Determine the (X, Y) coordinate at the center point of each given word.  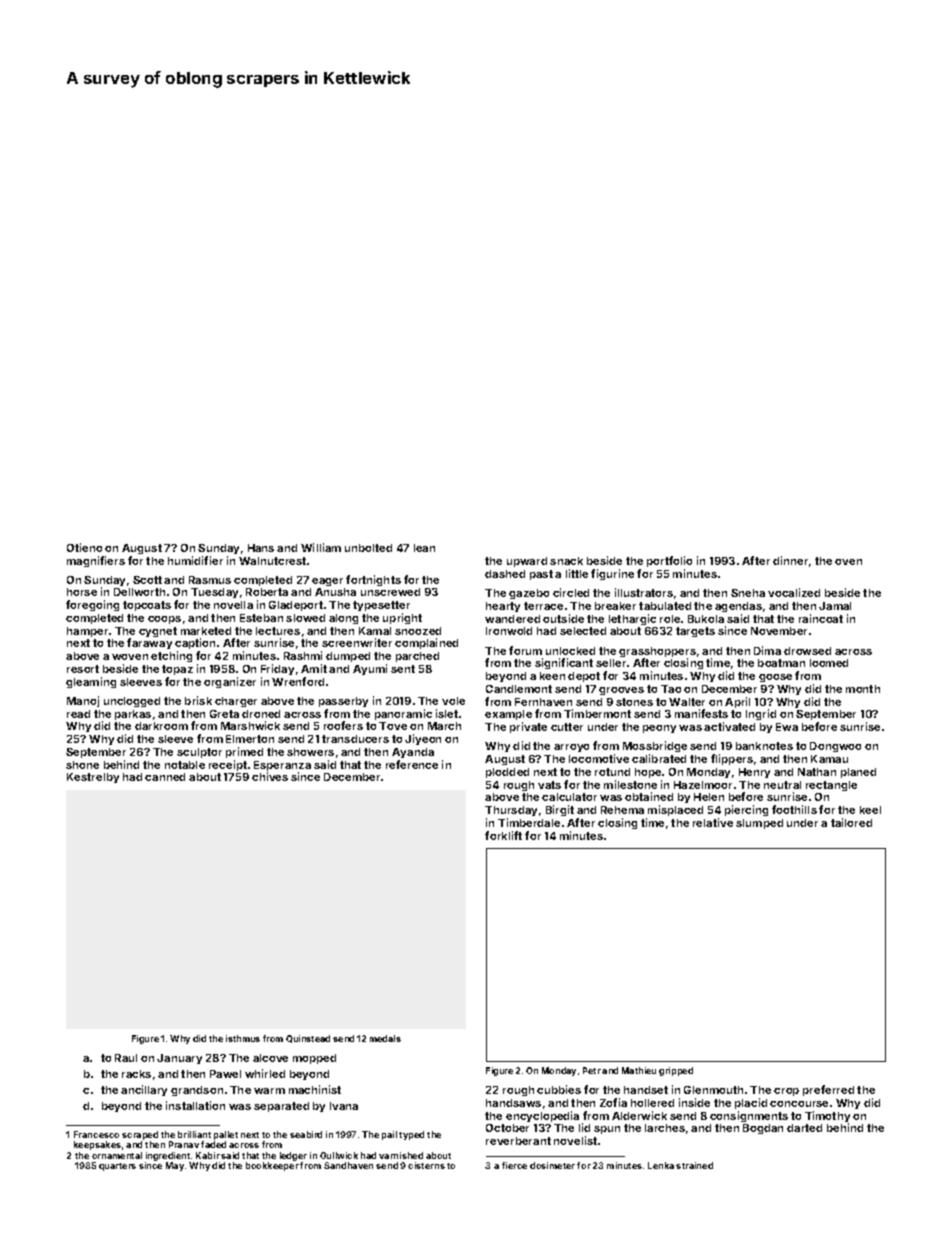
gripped (676, 1071)
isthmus (243, 1038)
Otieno (84, 547)
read (78, 714)
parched (417, 657)
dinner (790, 560)
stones (634, 702)
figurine (612, 574)
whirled (265, 1073)
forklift (503, 835)
